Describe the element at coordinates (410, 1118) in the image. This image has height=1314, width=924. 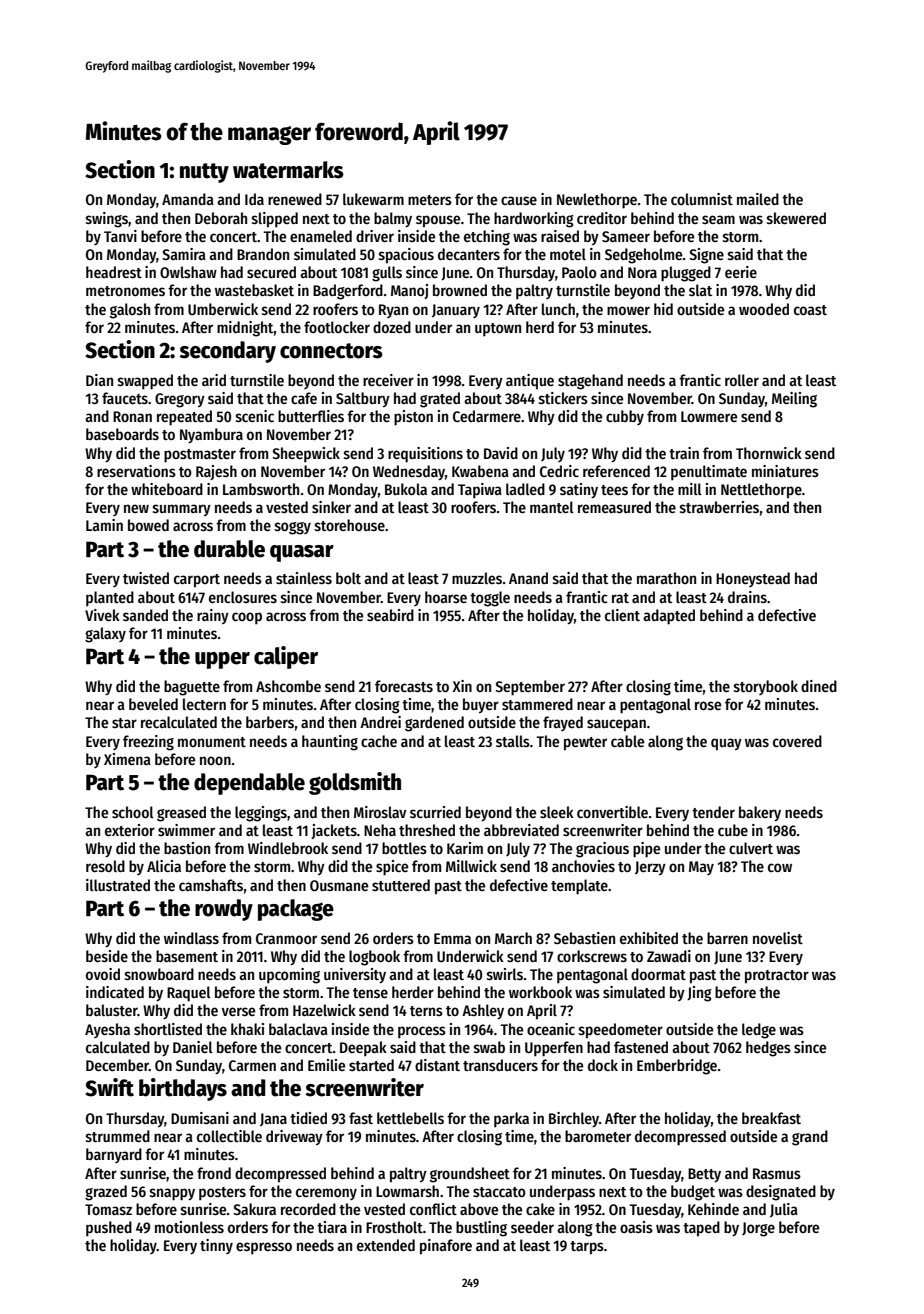
I see `kettlebells` at that location.
